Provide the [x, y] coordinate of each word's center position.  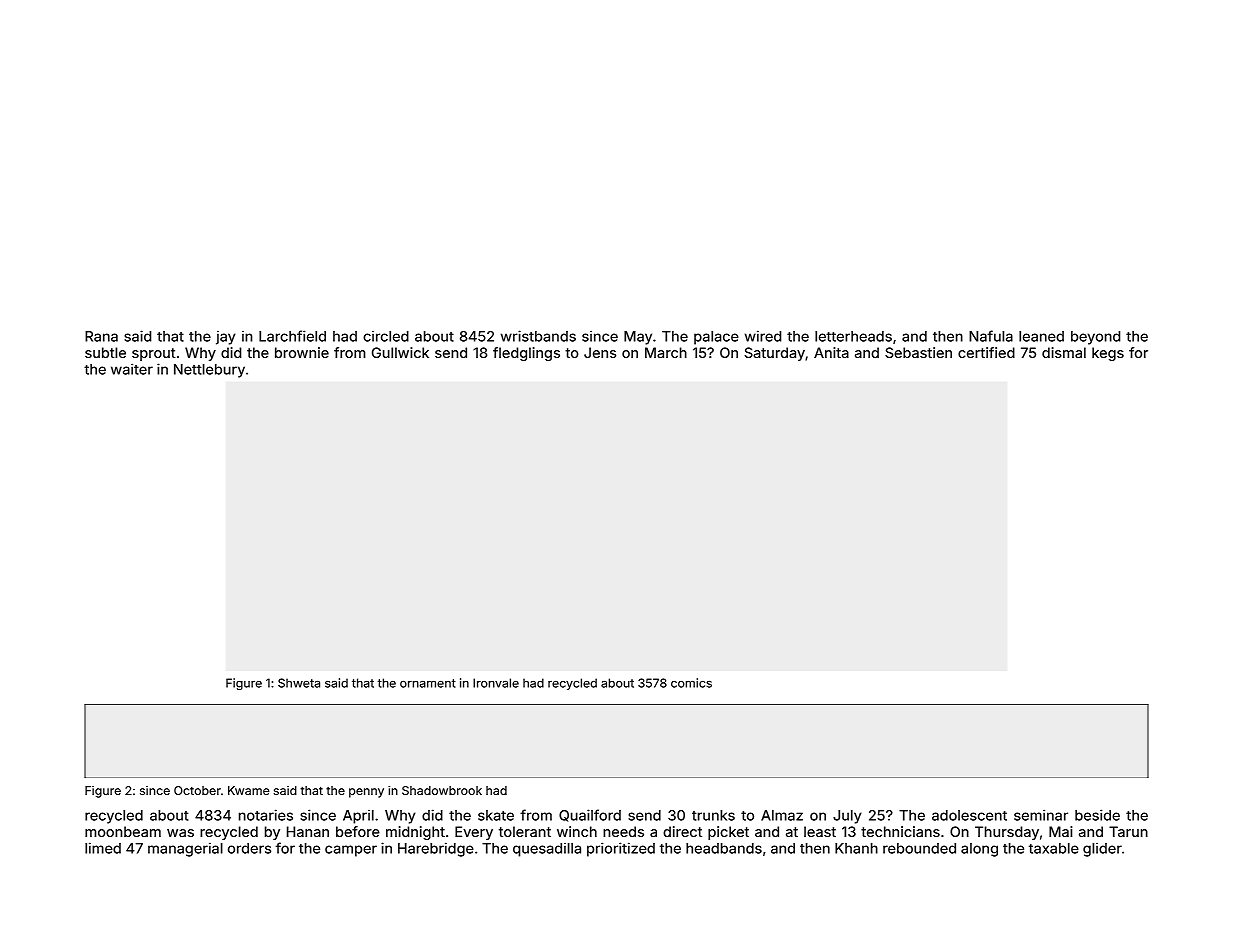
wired [763, 336]
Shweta [299, 683]
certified [986, 352]
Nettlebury [209, 371]
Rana [101, 336]
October [197, 790]
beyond [1095, 338]
